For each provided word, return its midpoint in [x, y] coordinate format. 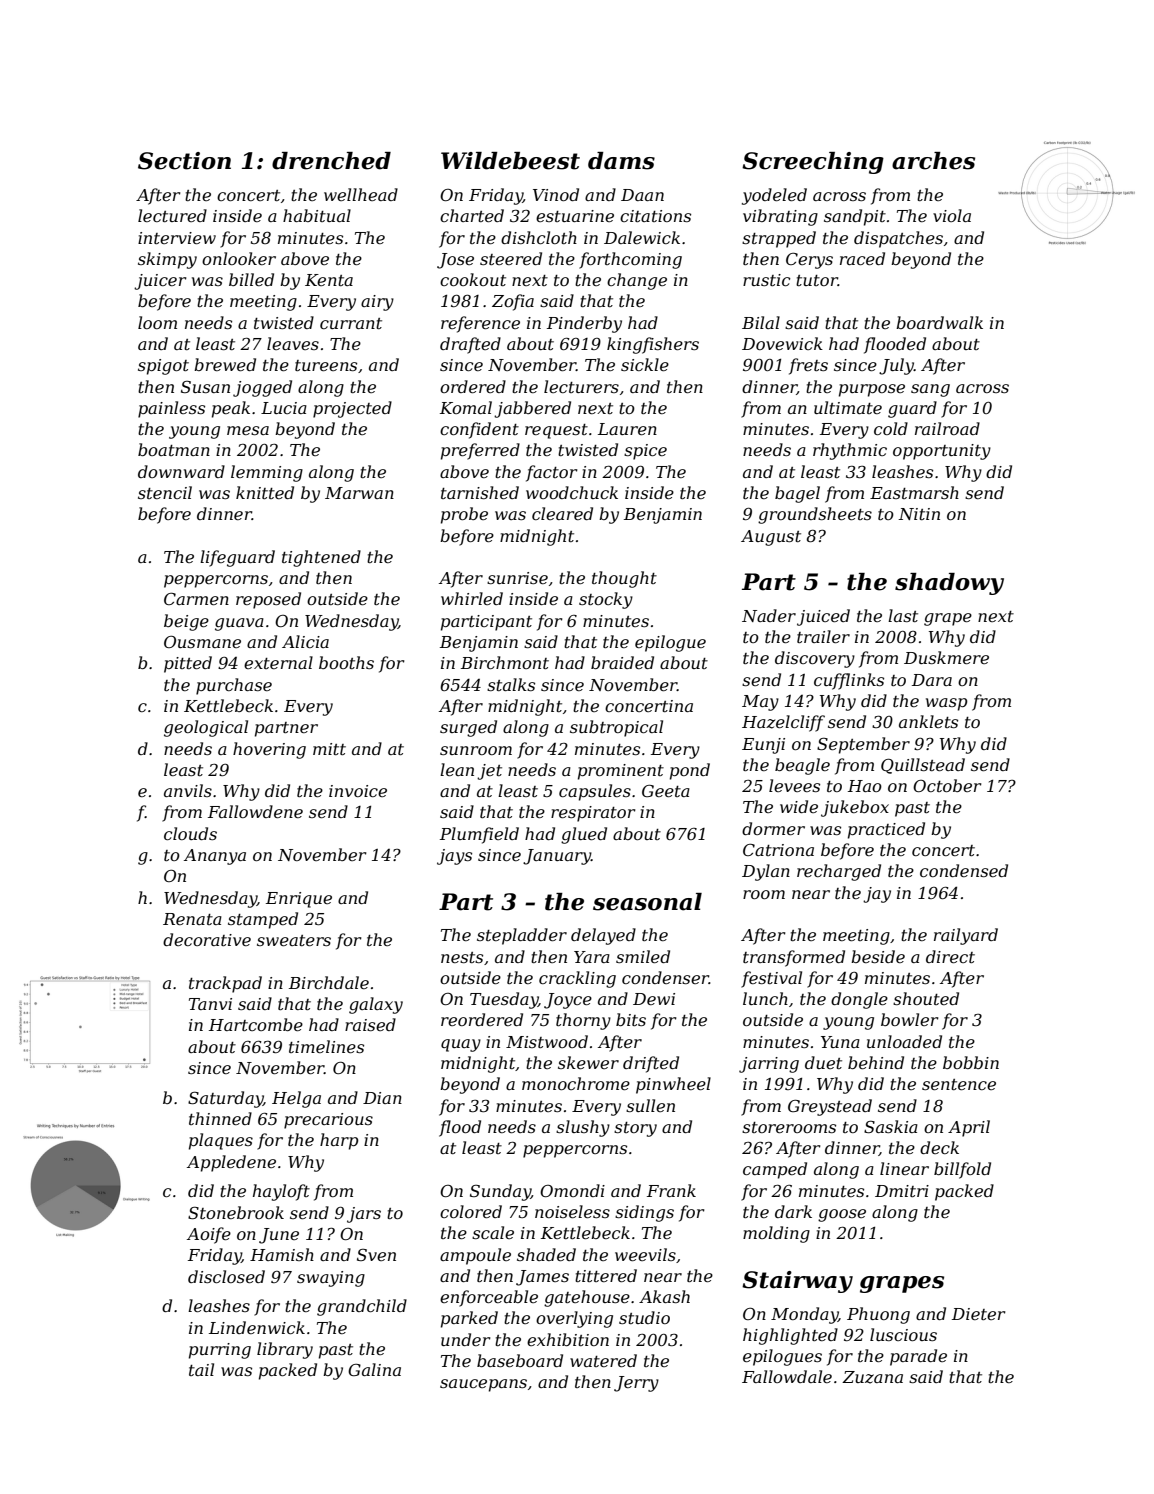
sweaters [294, 940]
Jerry [636, 1384]
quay [461, 1045]
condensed [964, 870]
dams [621, 161]
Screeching [813, 163]
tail [201, 1369]
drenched [331, 161]
